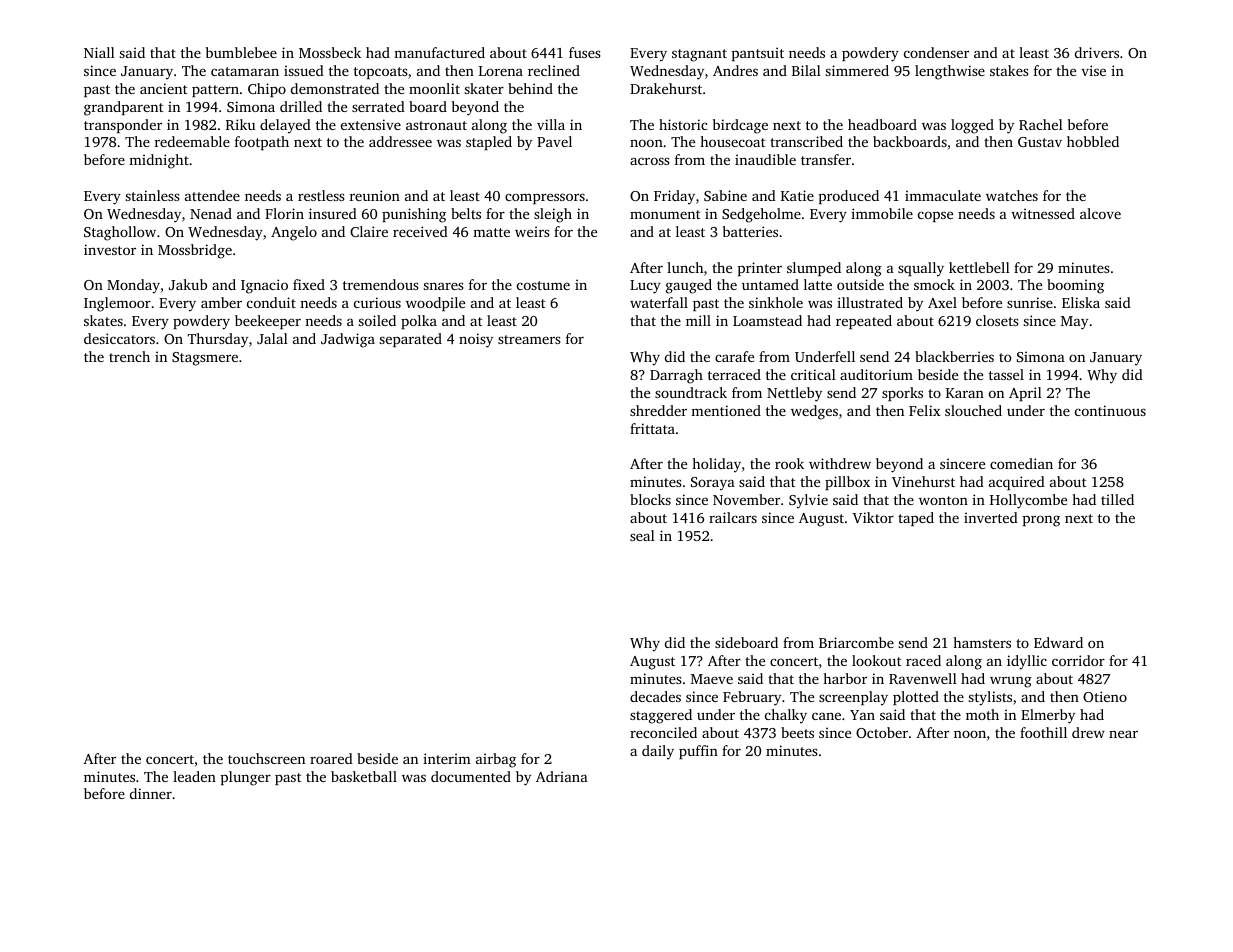  I want to click on dinner, so click(151, 793).
